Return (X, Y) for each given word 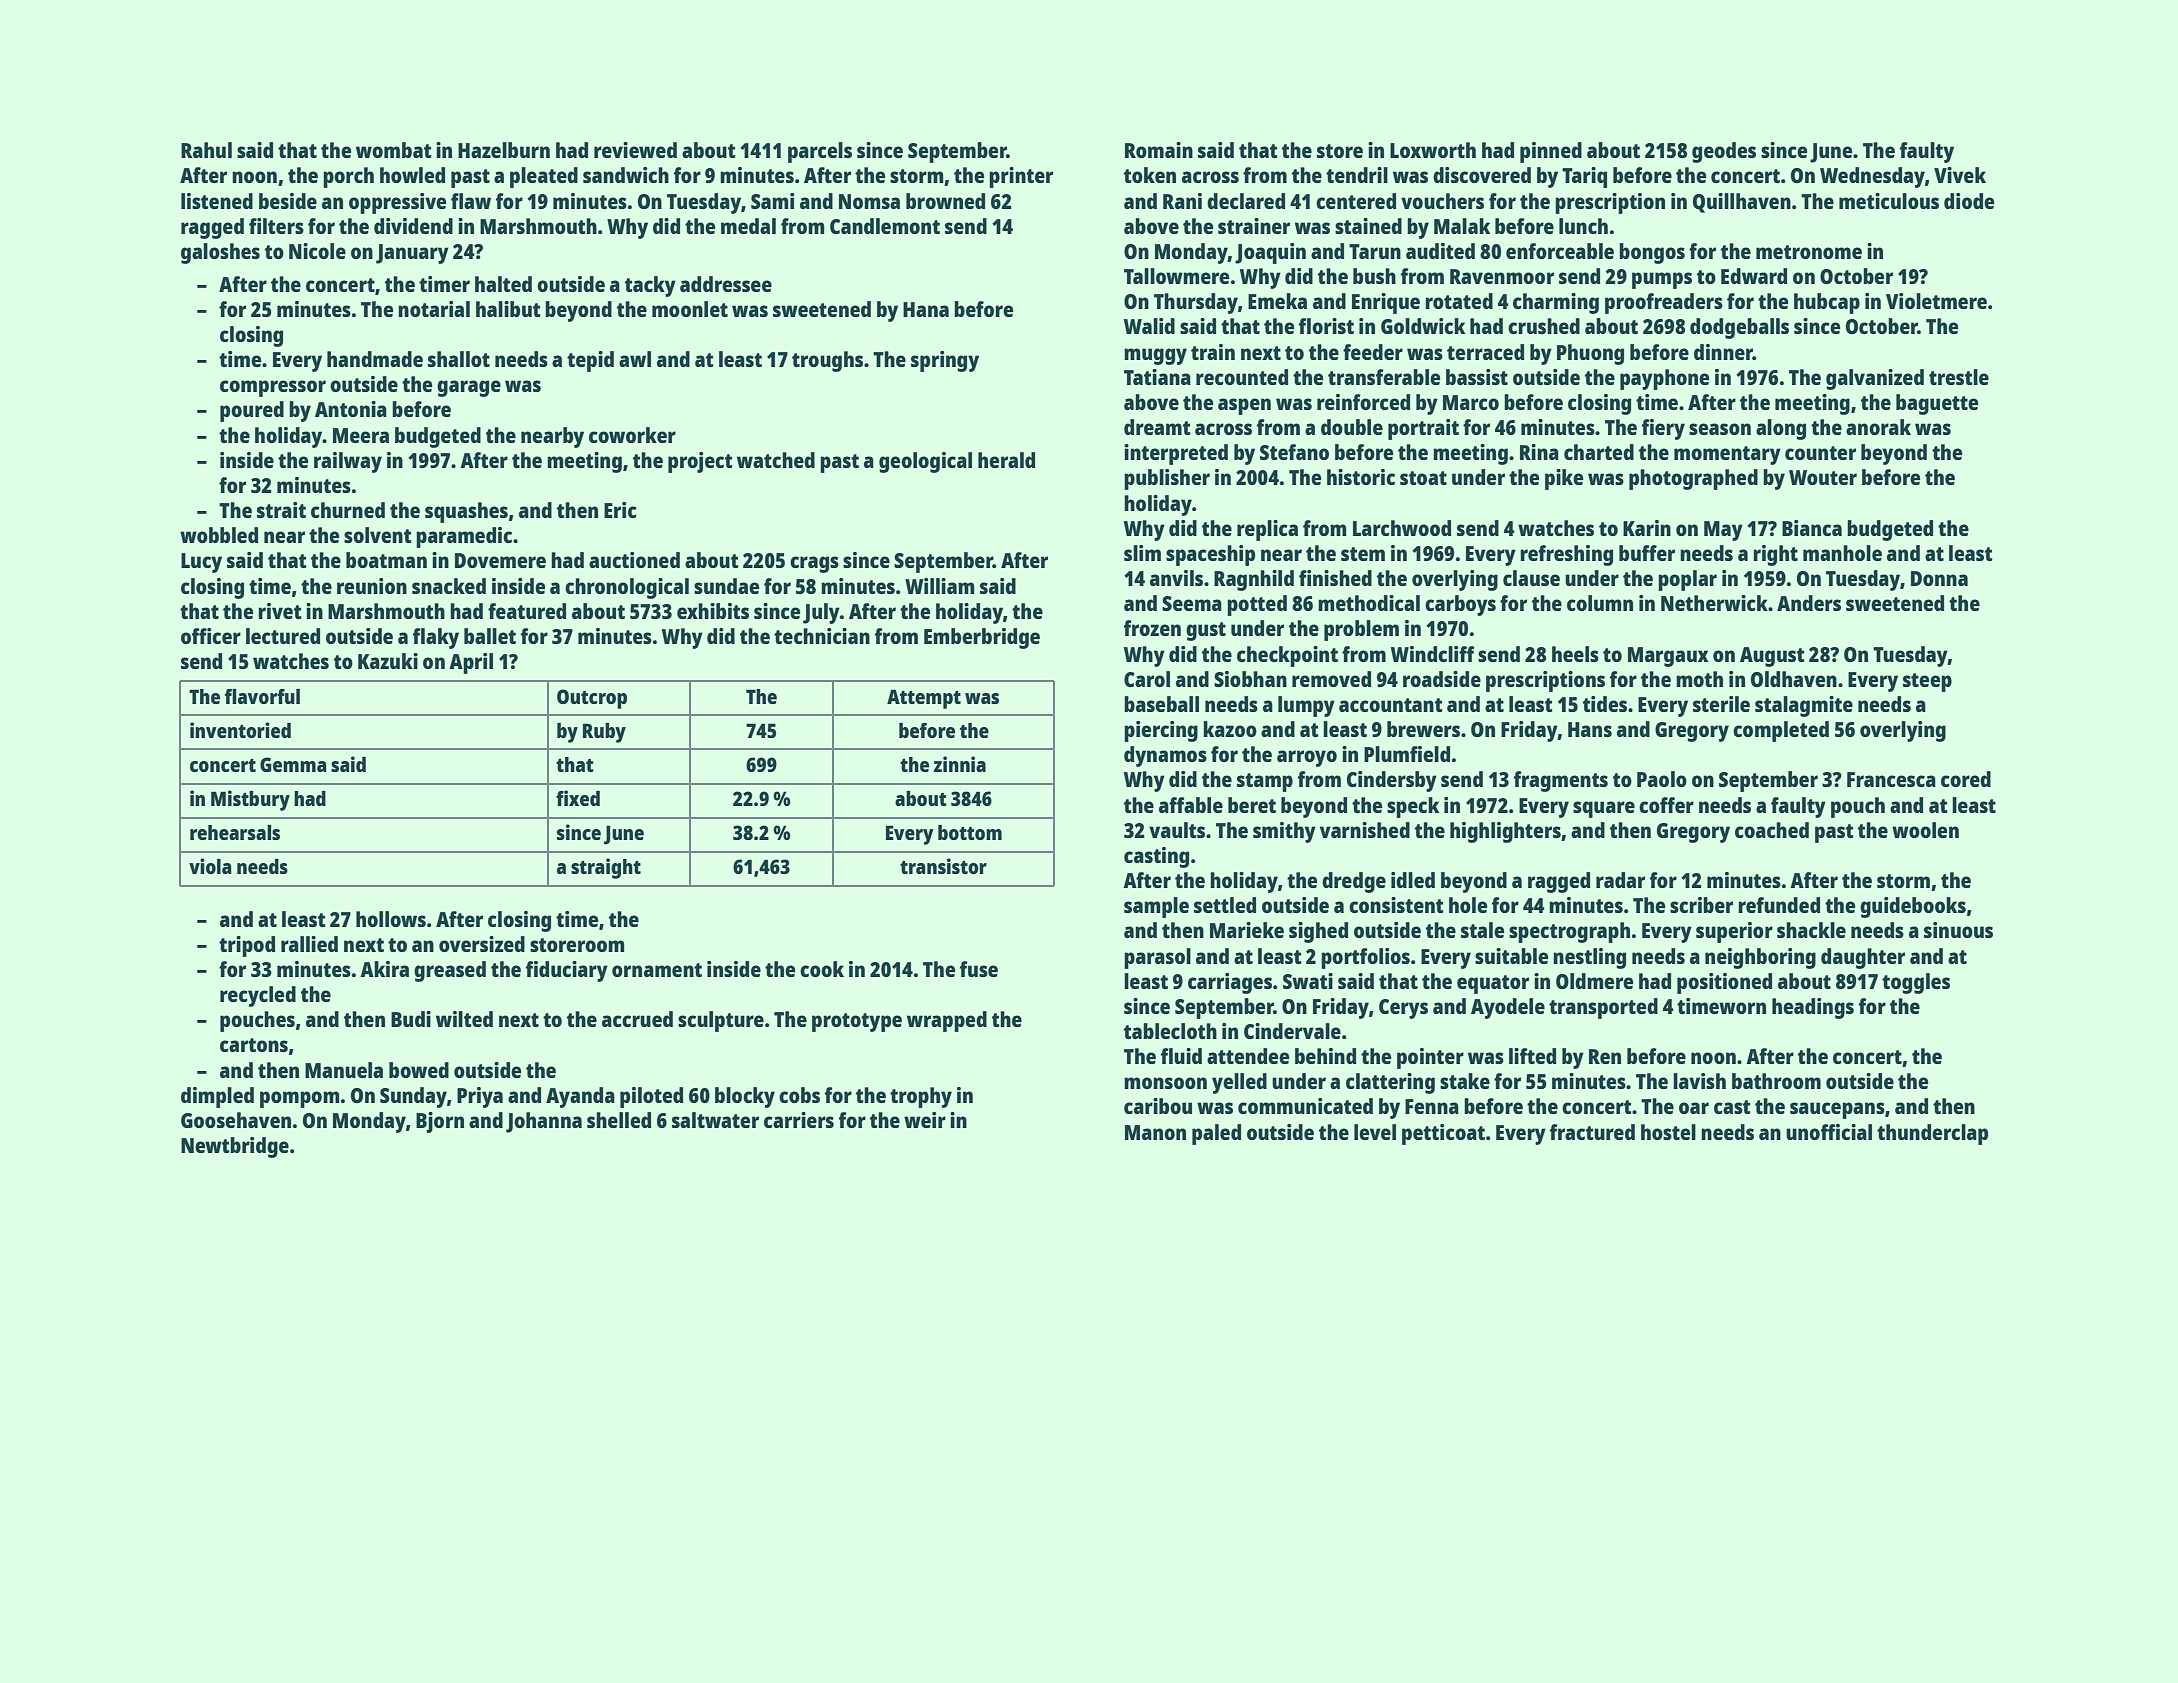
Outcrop (592, 699)
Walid (1149, 326)
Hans (1590, 729)
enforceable (1560, 251)
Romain (1159, 150)
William (940, 586)
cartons (254, 1045)
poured (252, 411)
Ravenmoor (1502, 276)
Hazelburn (504, 150)
